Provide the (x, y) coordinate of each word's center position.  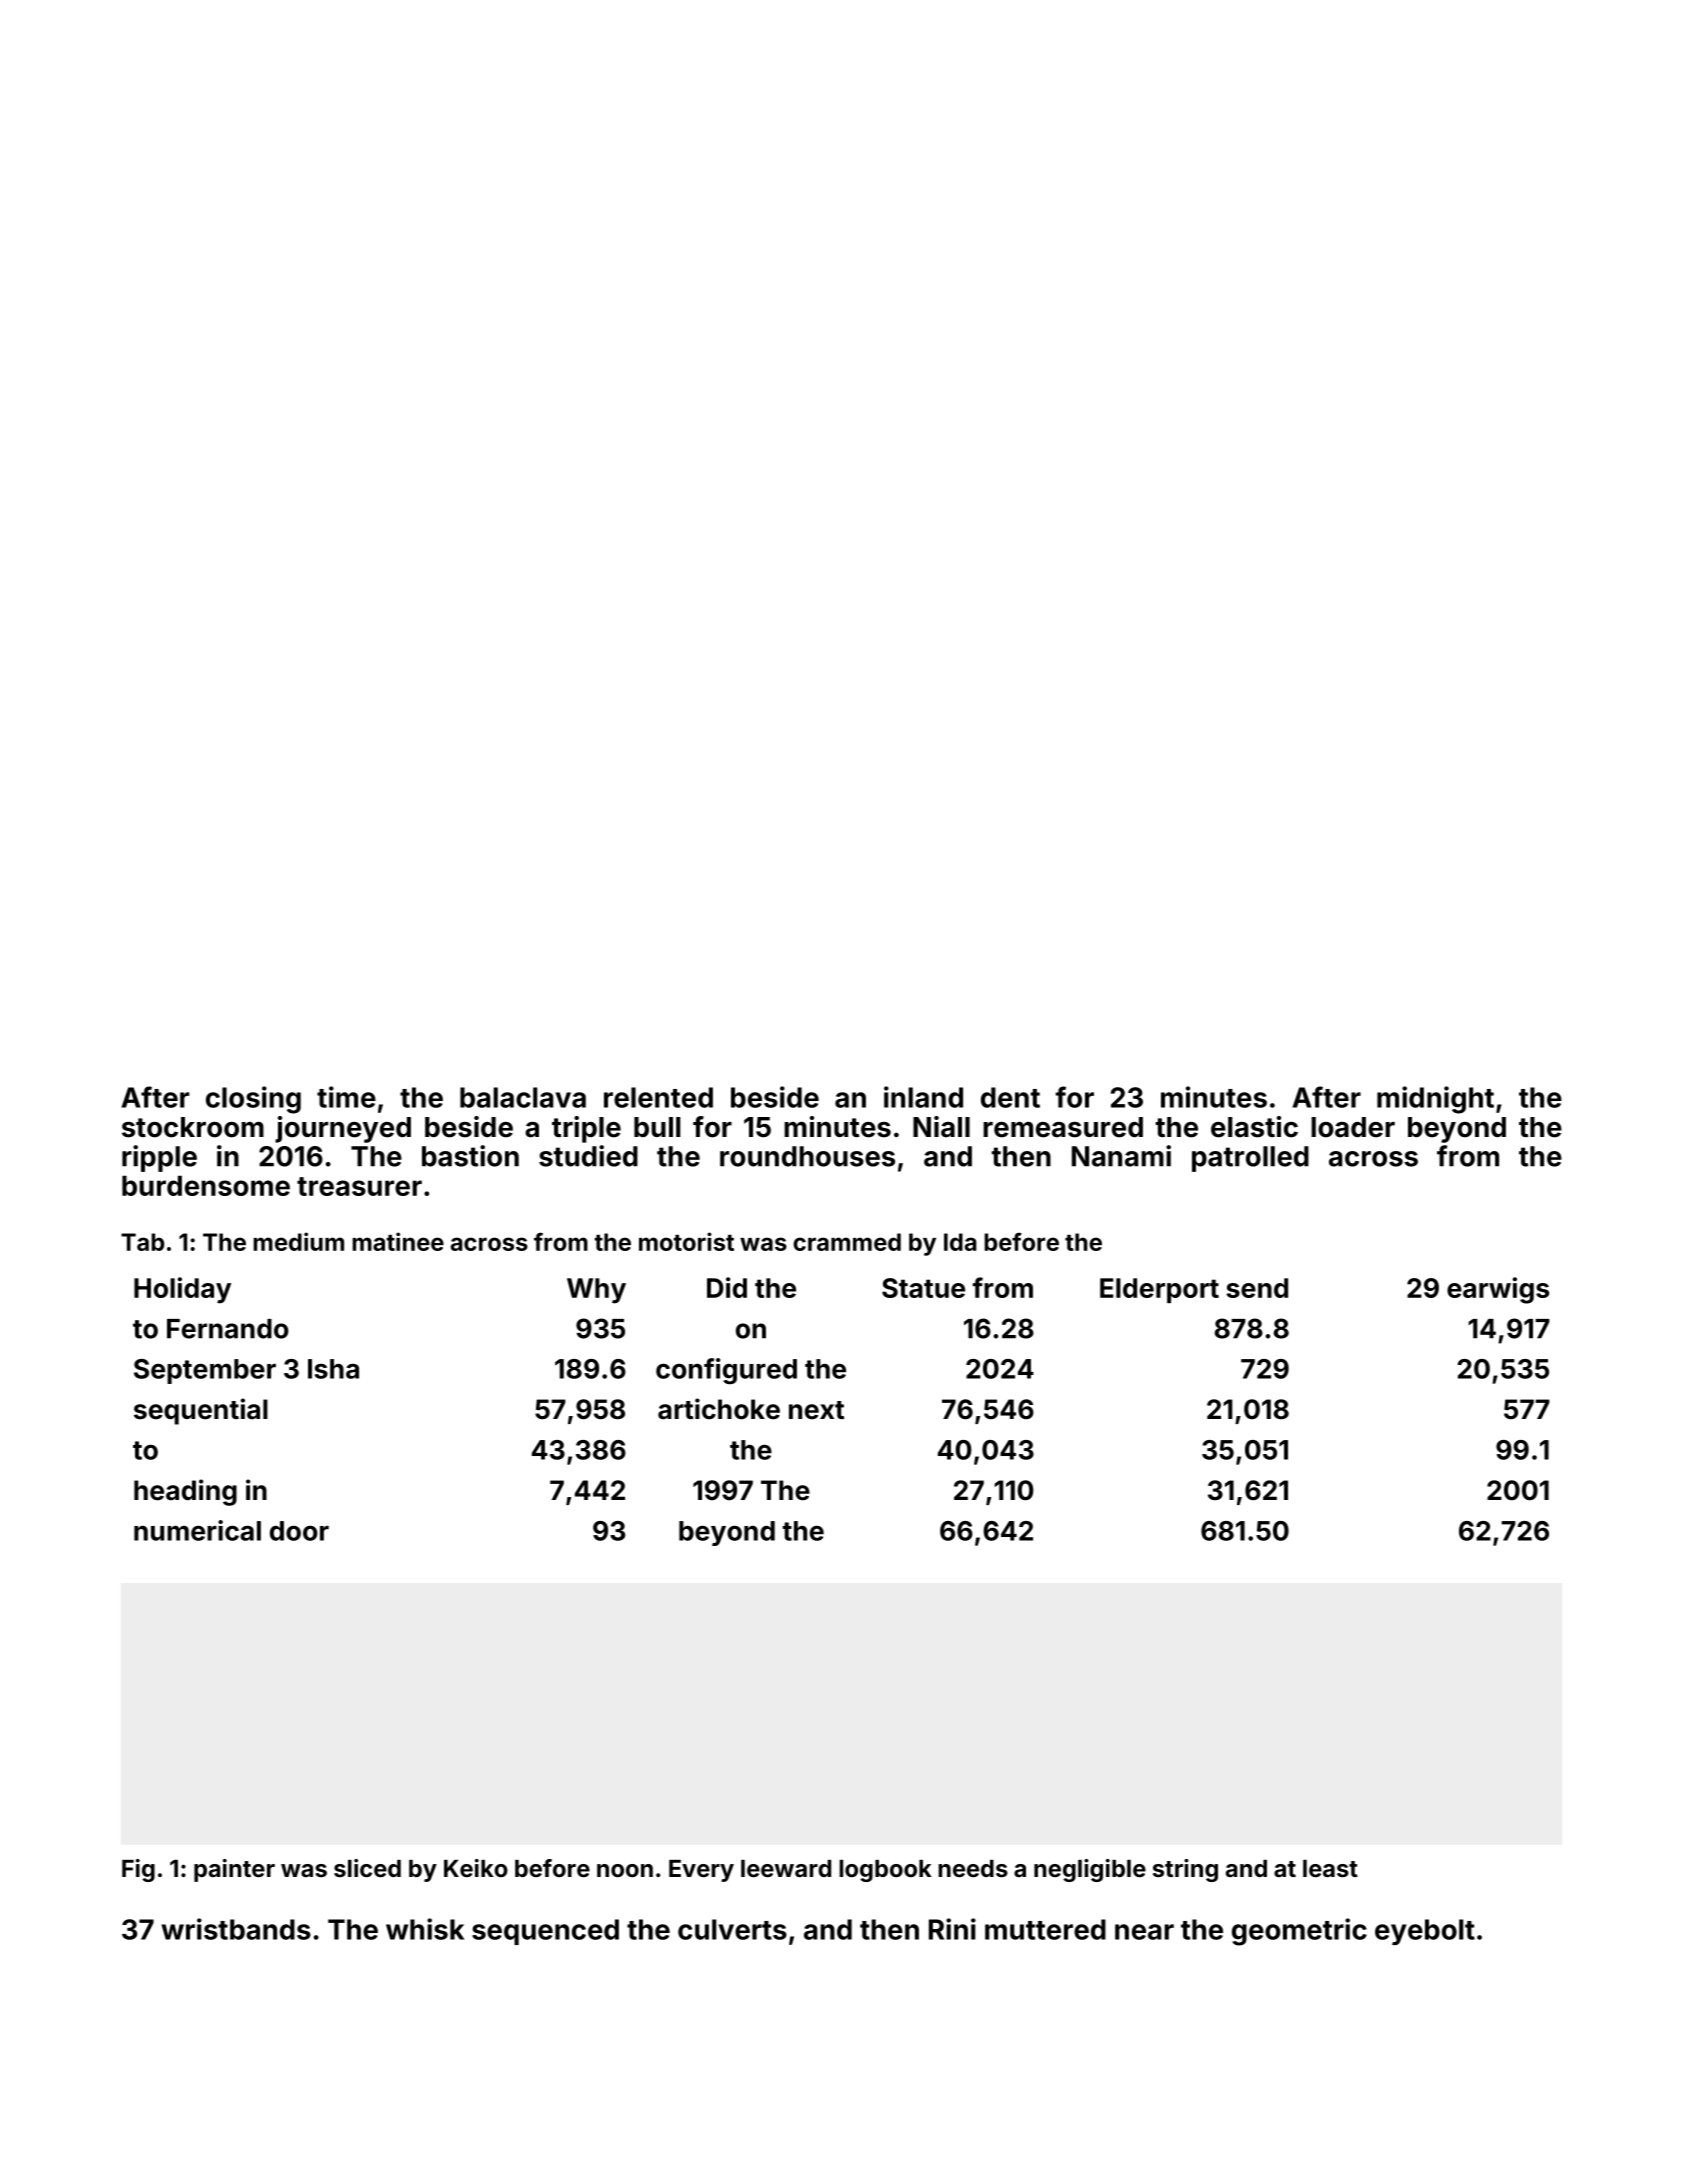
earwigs (1498, 1290)
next (816, 1410)
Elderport (1159, 1290)
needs (973, 1868)
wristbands (236, 1929)
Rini (952, 1929)
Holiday (182, 1290)
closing (253, 1100)
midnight (1435, 1100)
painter (234, 1870)
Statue (923, 1288)
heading (185, 1492)
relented (658, 1097)
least (1330, 1868)
